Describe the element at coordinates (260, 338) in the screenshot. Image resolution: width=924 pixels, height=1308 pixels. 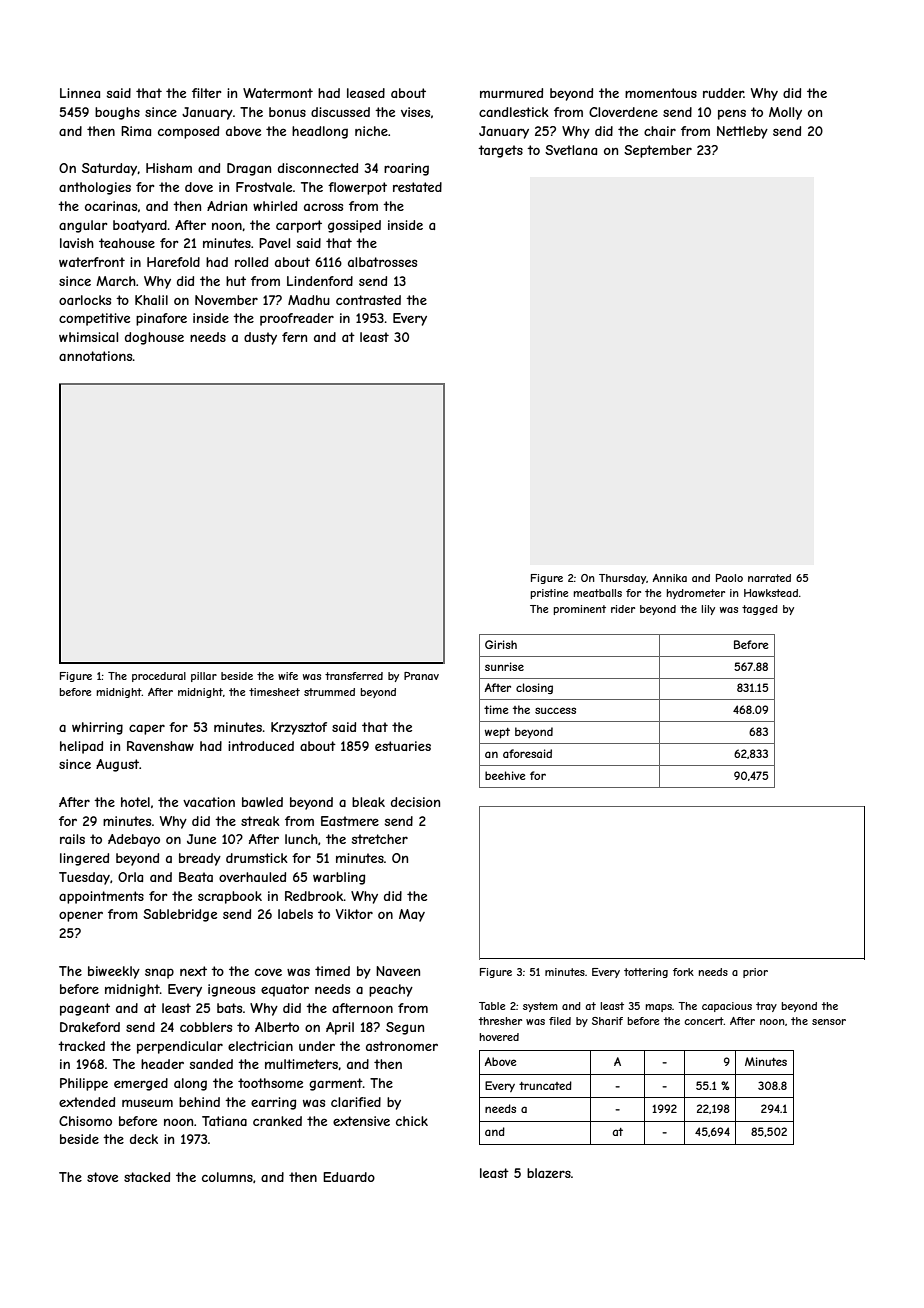
I see `dusty` at that location.
